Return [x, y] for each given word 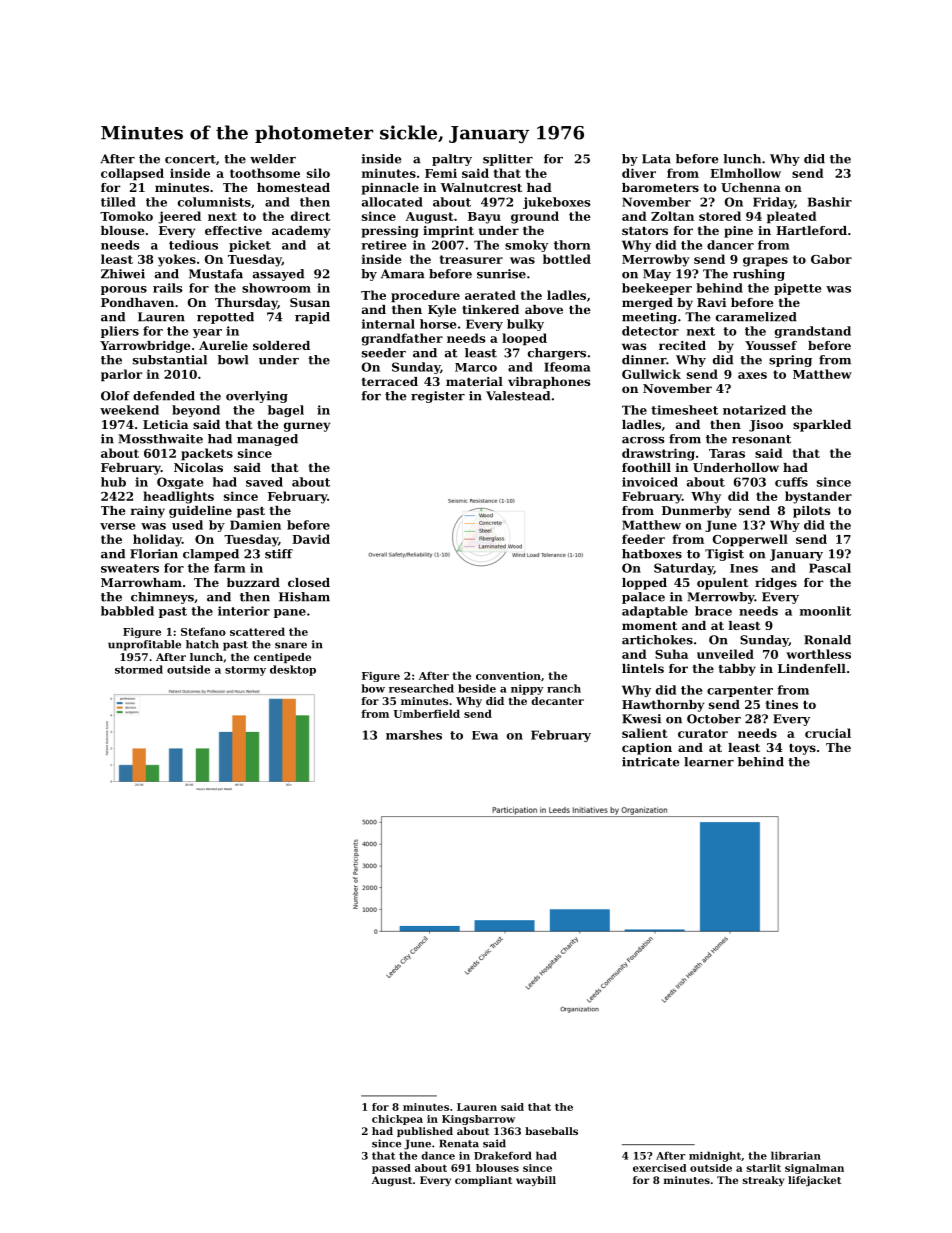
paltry [452, 160]
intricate [650, 762]
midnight [715, 1156]
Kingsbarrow [478, 1120]
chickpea [397, 1120]
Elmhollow [745, 173]
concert [190, 159]
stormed [139, 669]
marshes [414, 735]
